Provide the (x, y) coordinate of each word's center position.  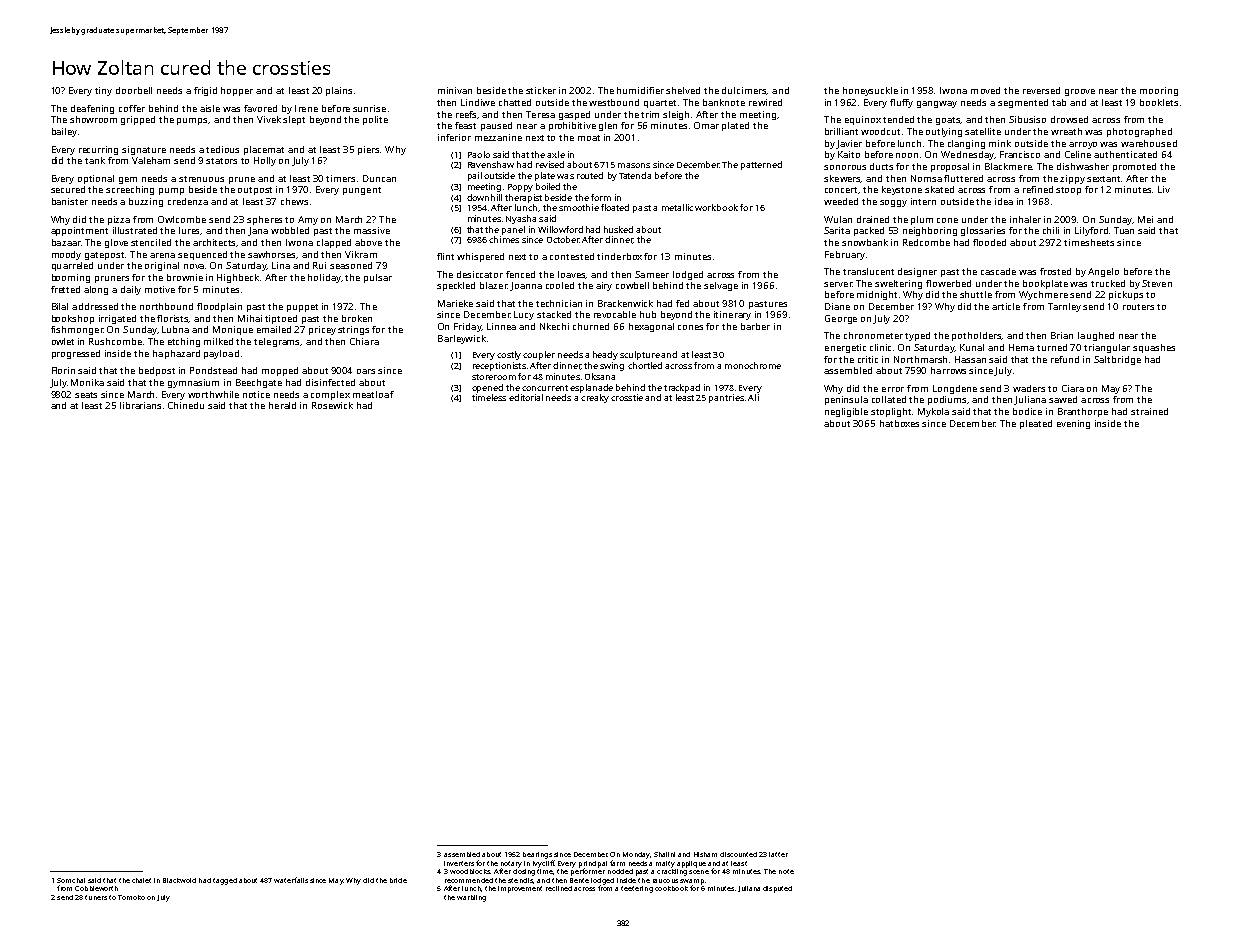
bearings (537, 855)
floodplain (219, 307)
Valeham (151, 160)
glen (608, 126)
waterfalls (291, 880)
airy (604, 286)
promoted (1134, 167)
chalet (141, 880)
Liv (1164, 189)
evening (1073, 424)
